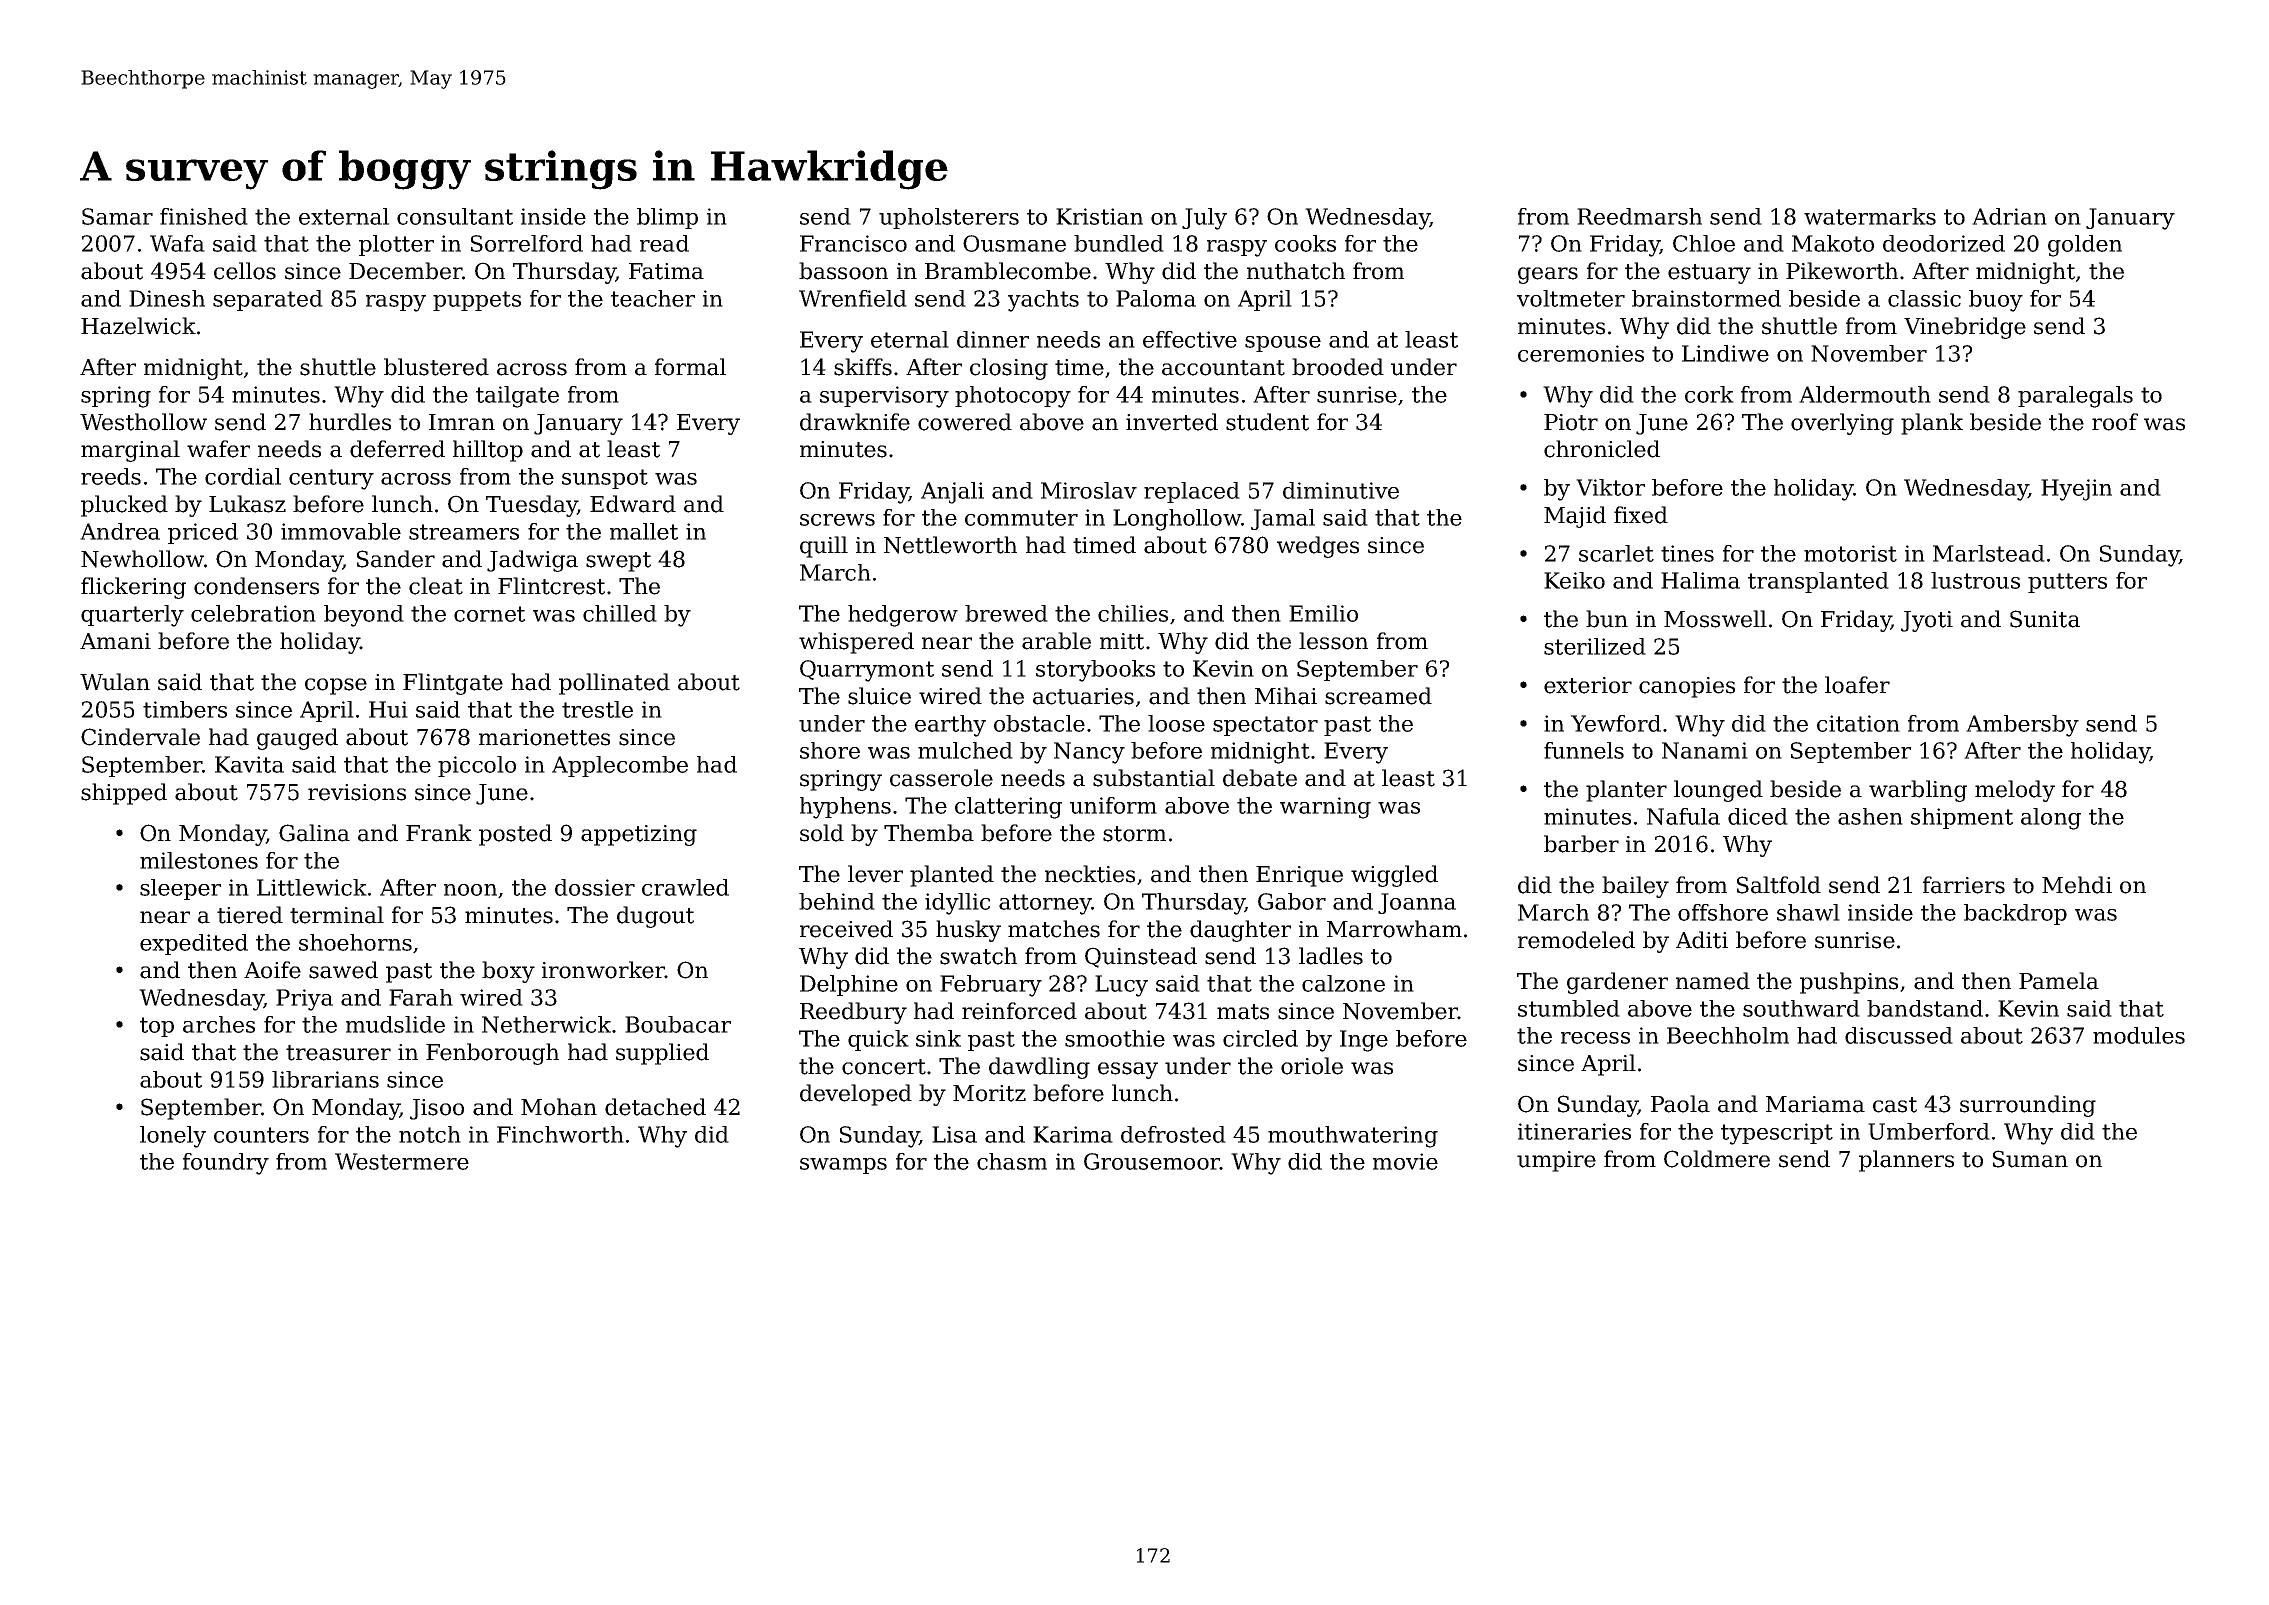 The image size is (2269, 1605). What do you see at coordinates (653, 298) in the screenshot?
I see `teacher` at bounding box center [653, 298].
